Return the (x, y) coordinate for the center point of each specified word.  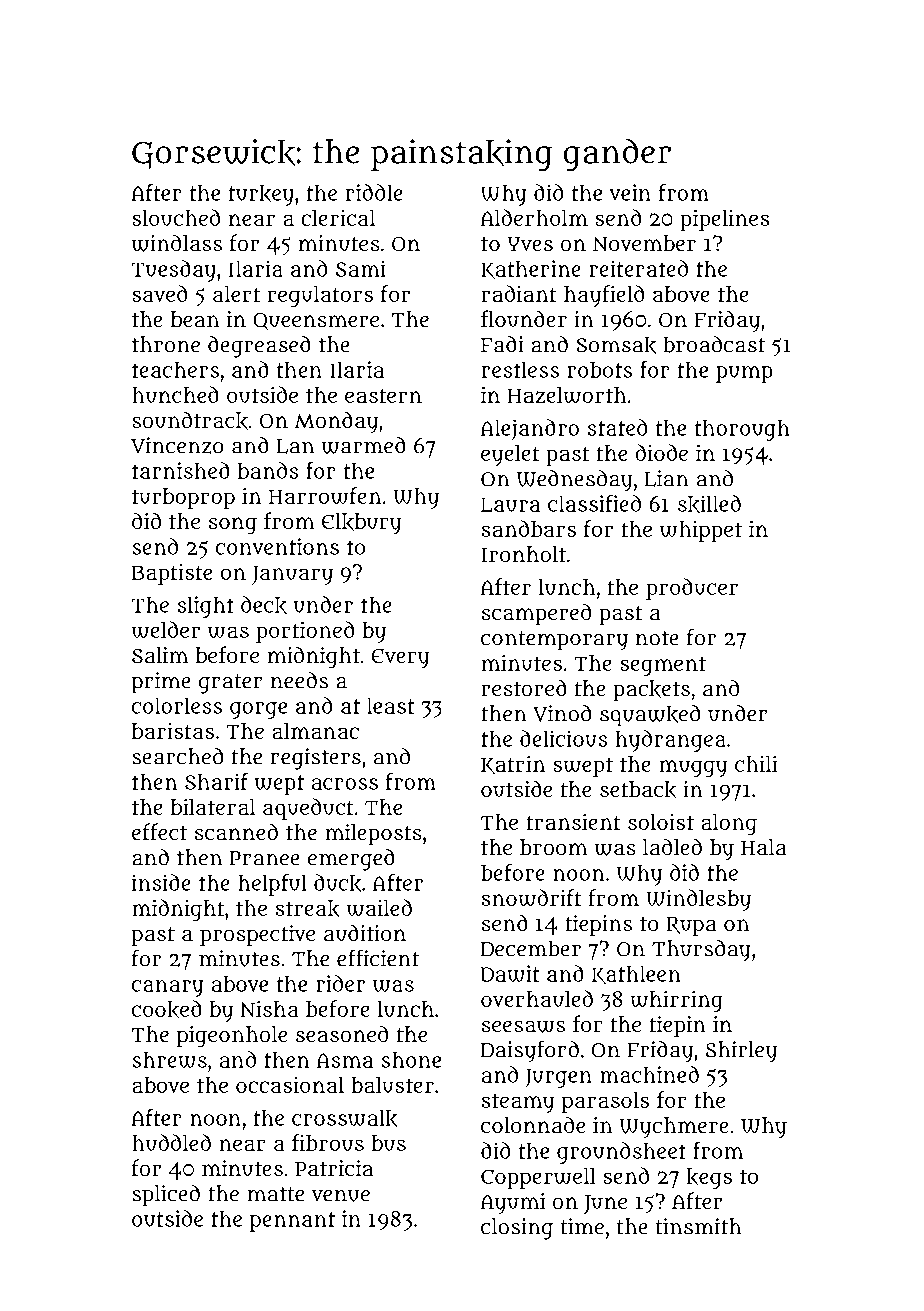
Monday (336, 422)
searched (177, 756)
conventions (277, 546)
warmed (363, 445)
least (391, 705)
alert (237, 294)
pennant (292, 1222)
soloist (661, 822)
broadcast (714, 344)
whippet (701, 531)
